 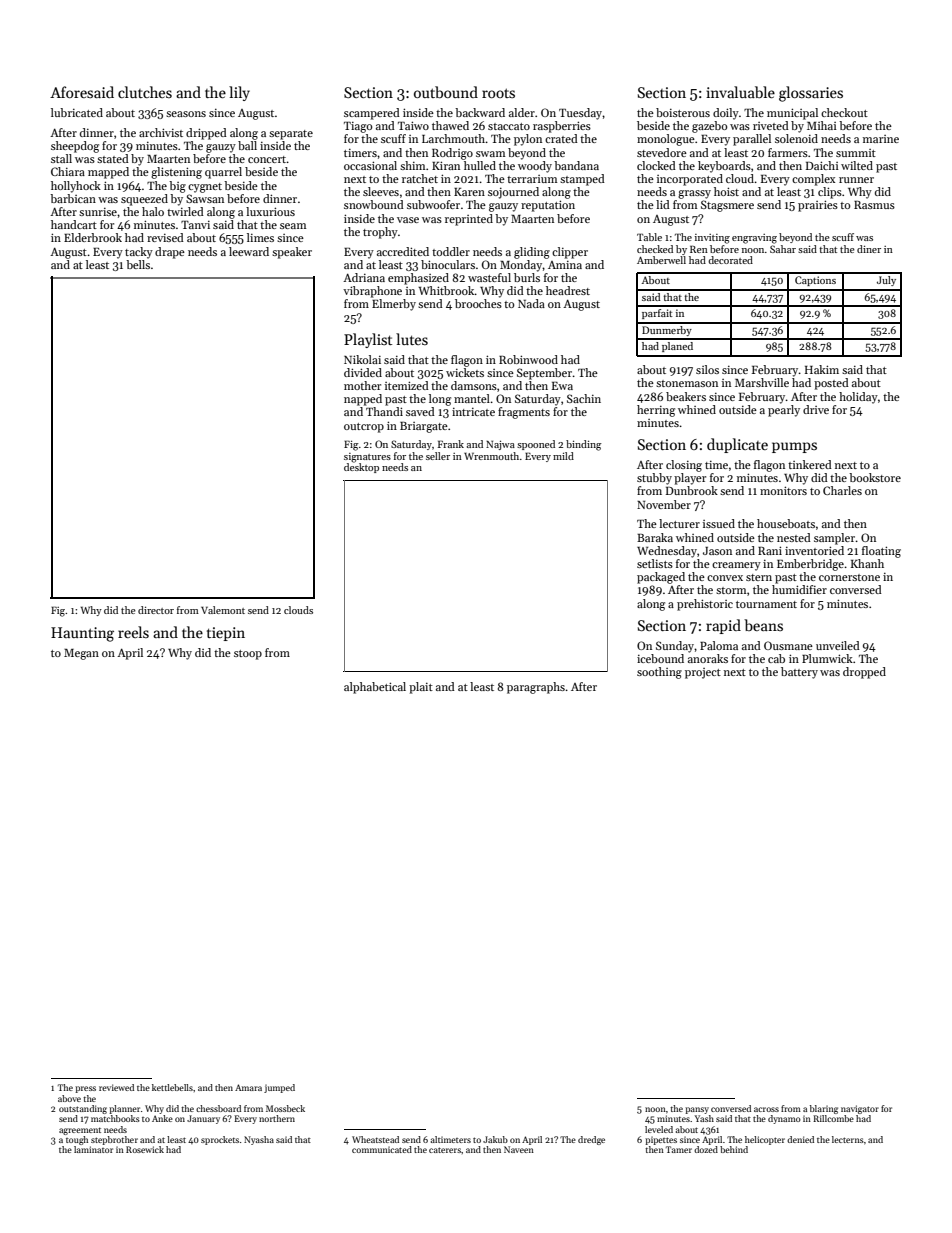 I want to click on seller, so click(x=438, y=456).
